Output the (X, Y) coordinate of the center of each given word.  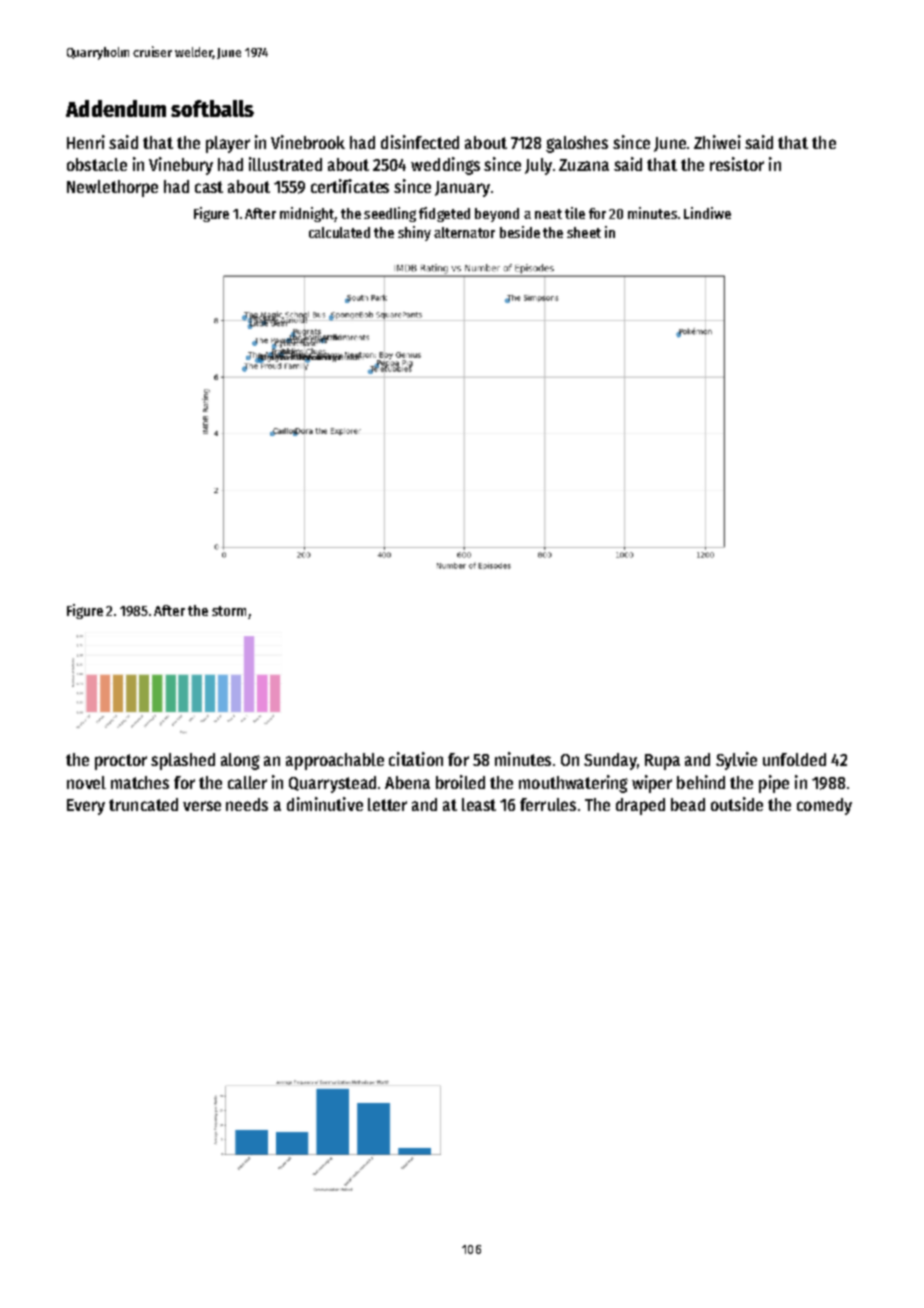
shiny (414, 233)
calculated (339, 232)
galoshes (577, 144)
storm (229, 611)
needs (247, 804)
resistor (737, 164)
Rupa (662, 762)
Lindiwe (707, 213)
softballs (212, 108)
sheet (584, 232)
